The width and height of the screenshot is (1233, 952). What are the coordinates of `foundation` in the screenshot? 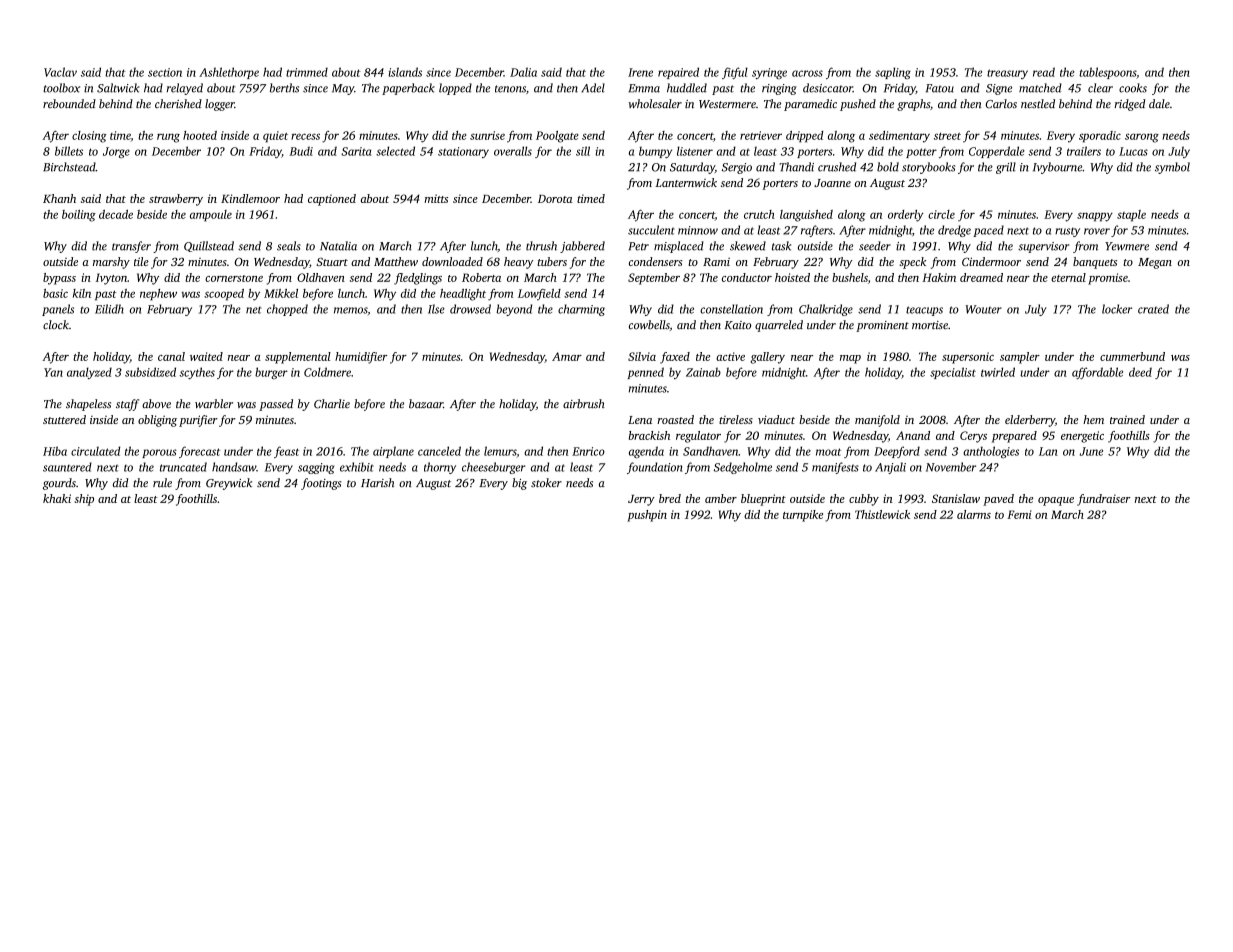 It's located at (654, 468).
